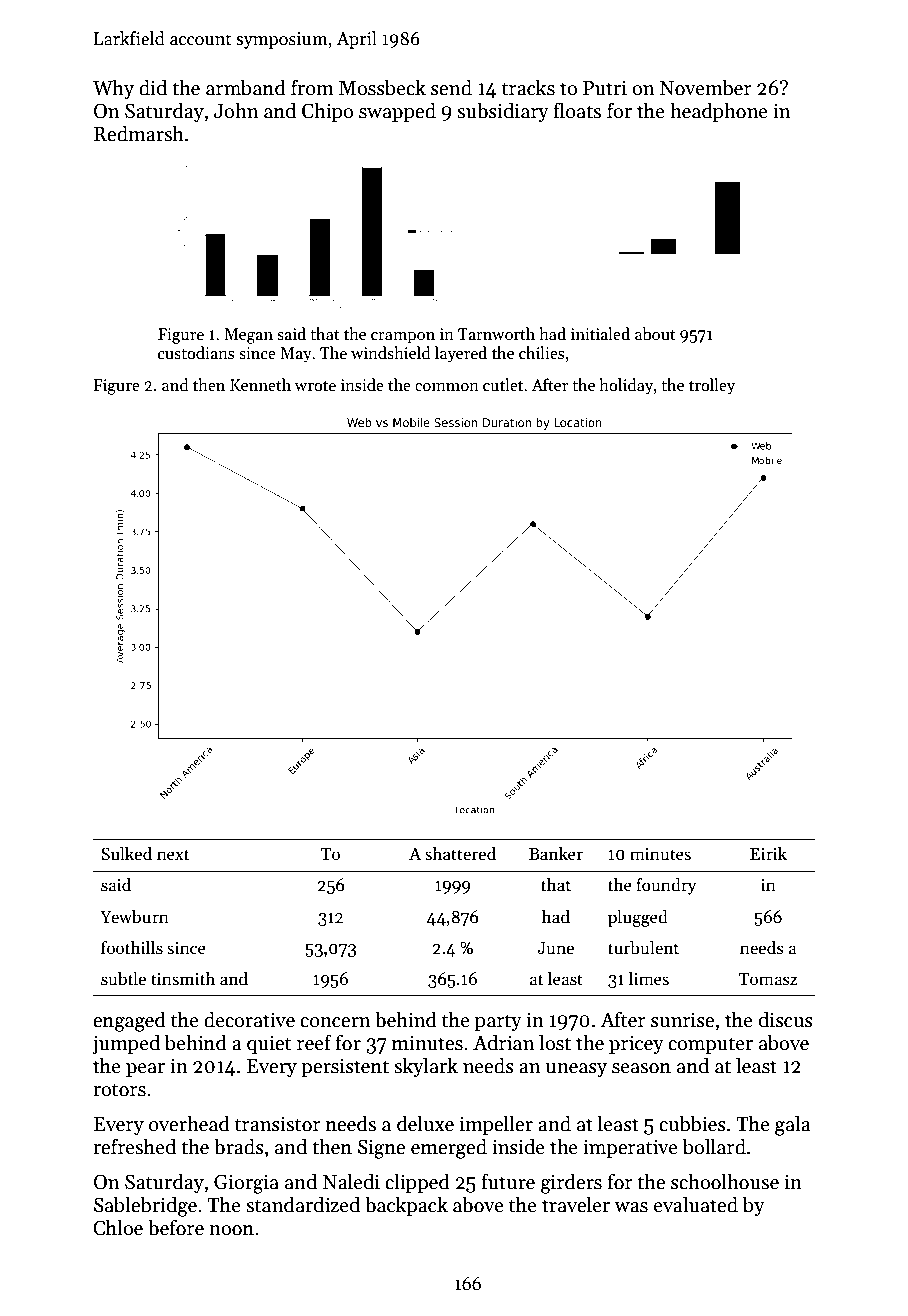 This screenshot has height=1316, width=908. Describe the element at coordinates (126, 854) in the screenshot. I see `Sulked` at that location.
